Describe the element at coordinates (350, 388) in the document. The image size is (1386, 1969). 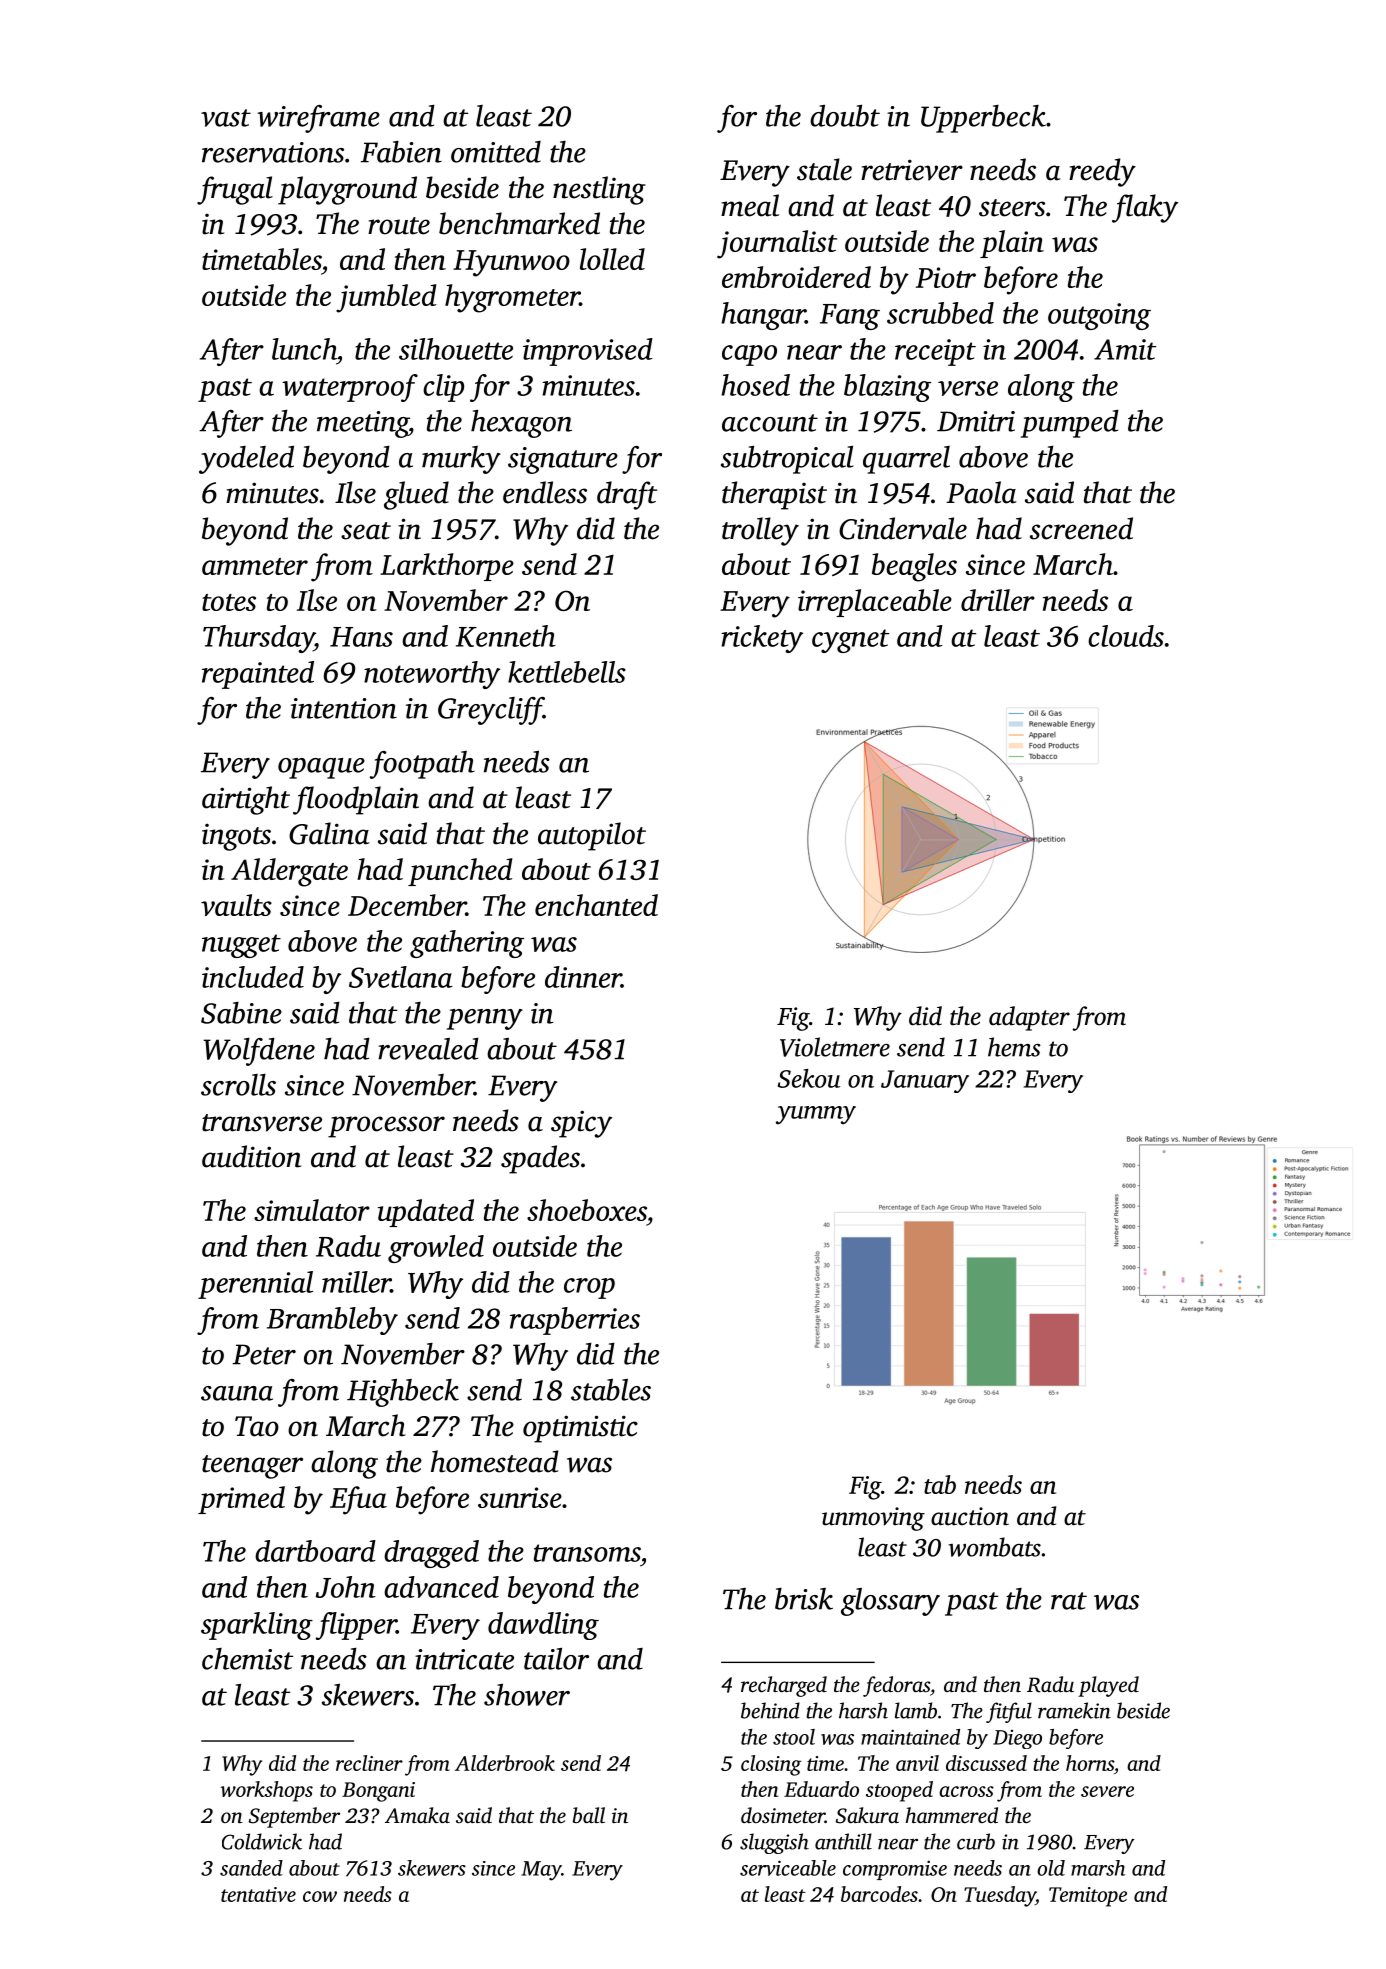
I see `waterproof` at that location.
